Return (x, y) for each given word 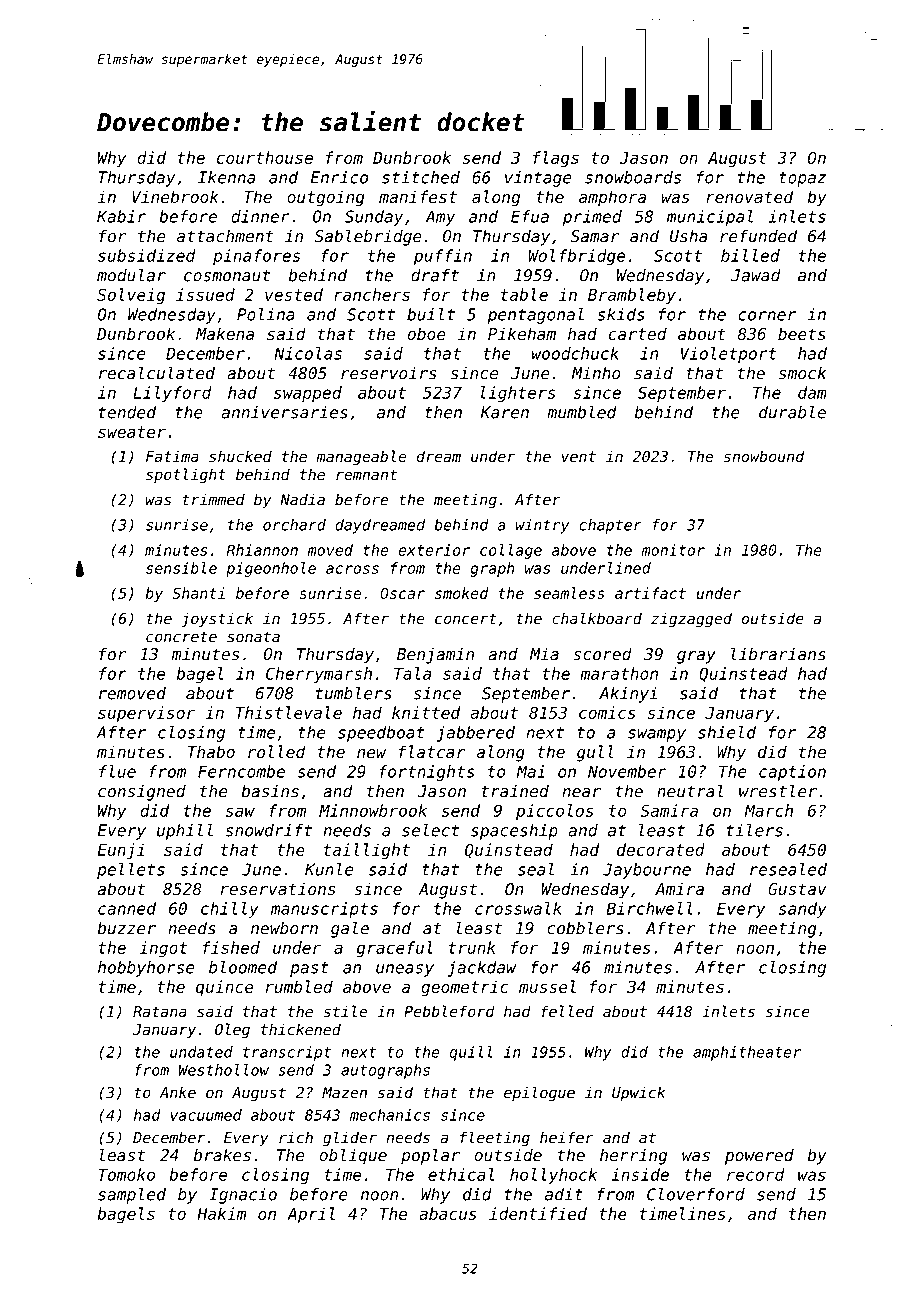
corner (767, 316)
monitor (673, 550)
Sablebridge (368, 237)
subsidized (147, 255)
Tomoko (126, 1174)
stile (345, 1011)
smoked (461, 593)
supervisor (146, 714)
